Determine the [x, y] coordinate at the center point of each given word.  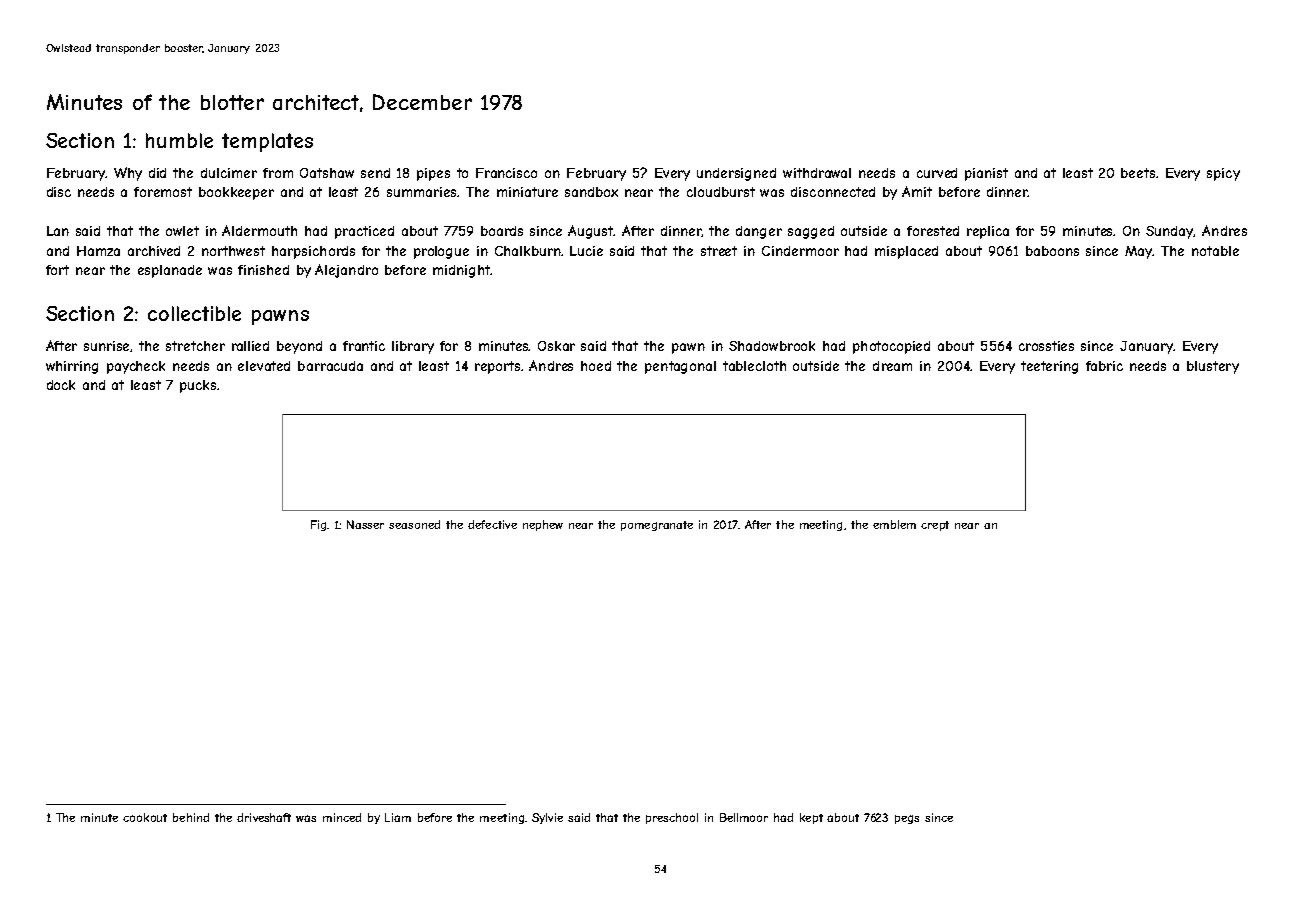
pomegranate [657, 526]
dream [892, 366]
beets [1138, 173]
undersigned [736, 174]
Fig [319, 525]
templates [267, 142]
